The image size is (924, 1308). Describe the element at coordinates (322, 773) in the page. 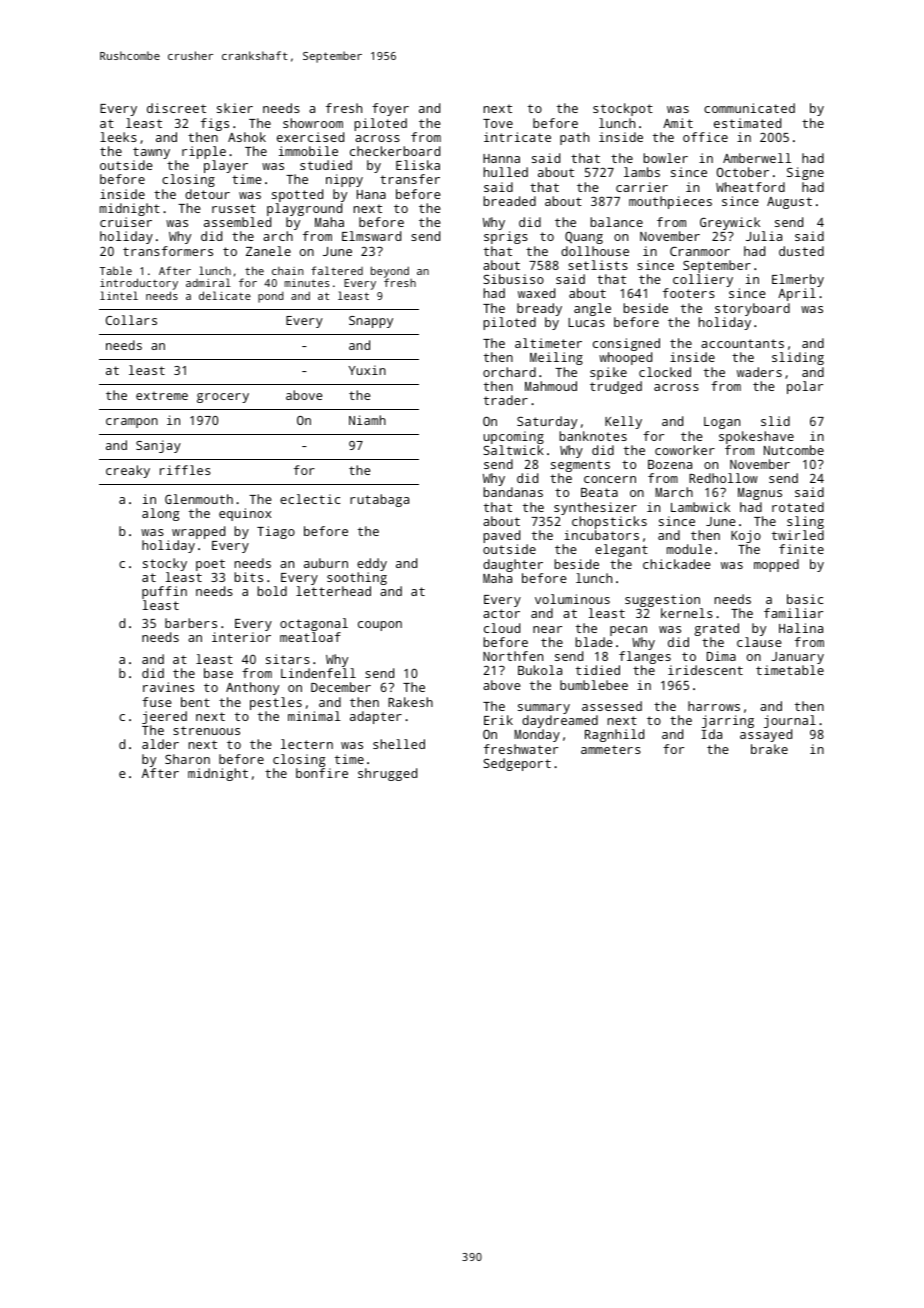

I see `bonfire` at that location.
